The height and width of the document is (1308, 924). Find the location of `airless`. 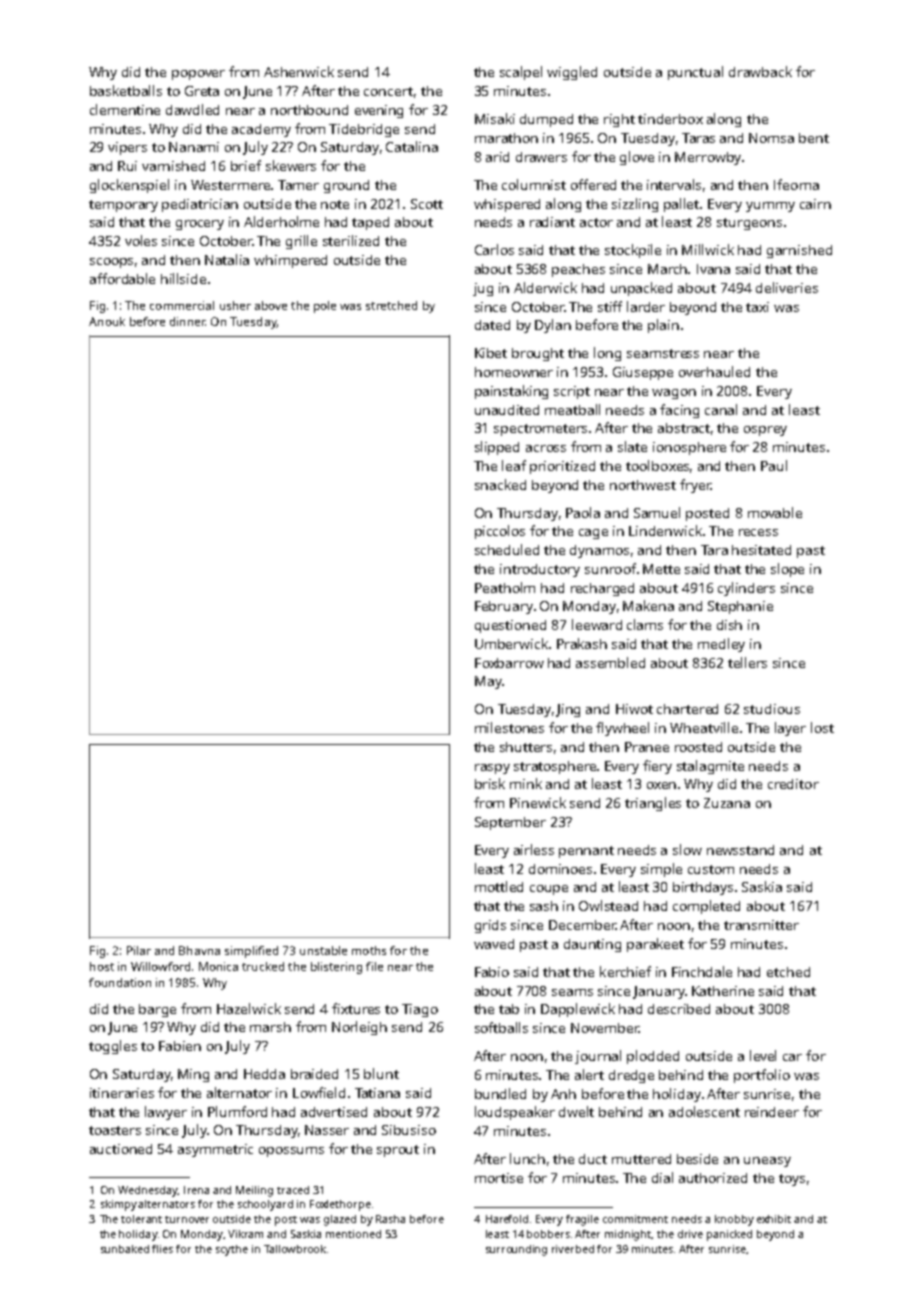

airless is located at coordinates (534, 849).
